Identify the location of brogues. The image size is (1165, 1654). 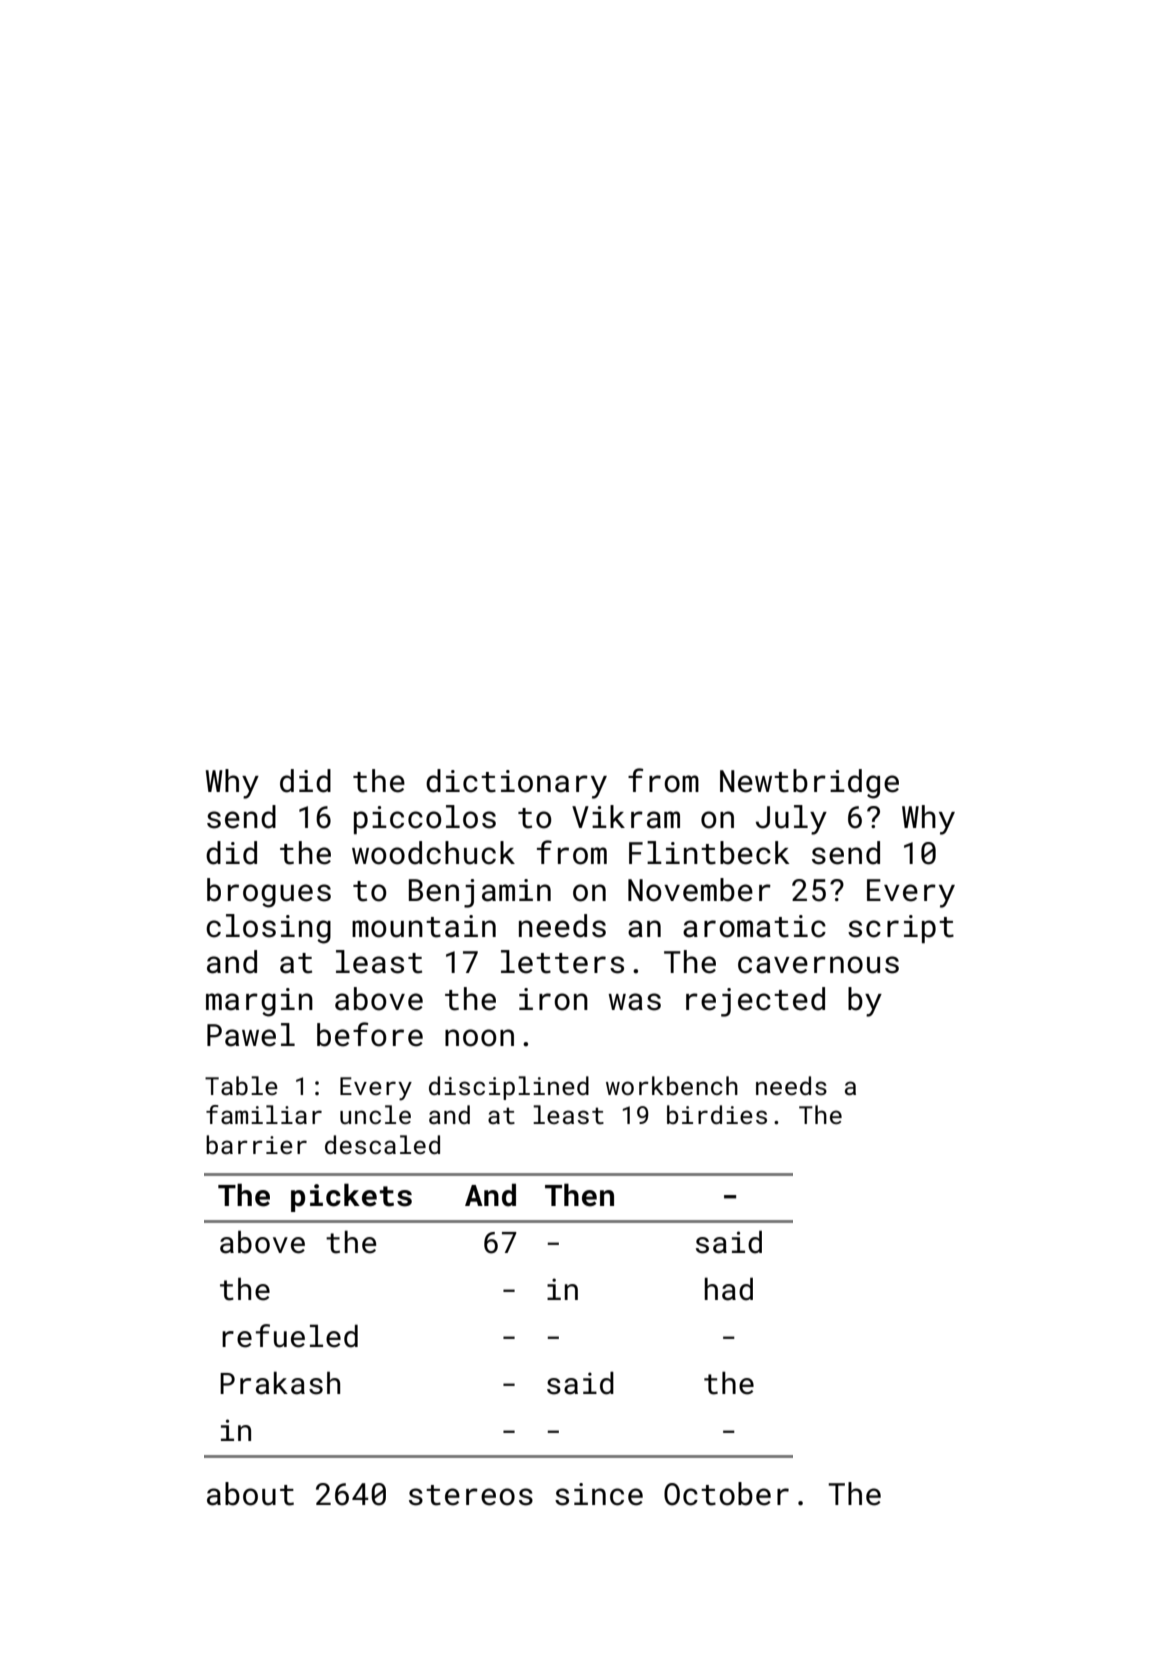
(269, 893).
